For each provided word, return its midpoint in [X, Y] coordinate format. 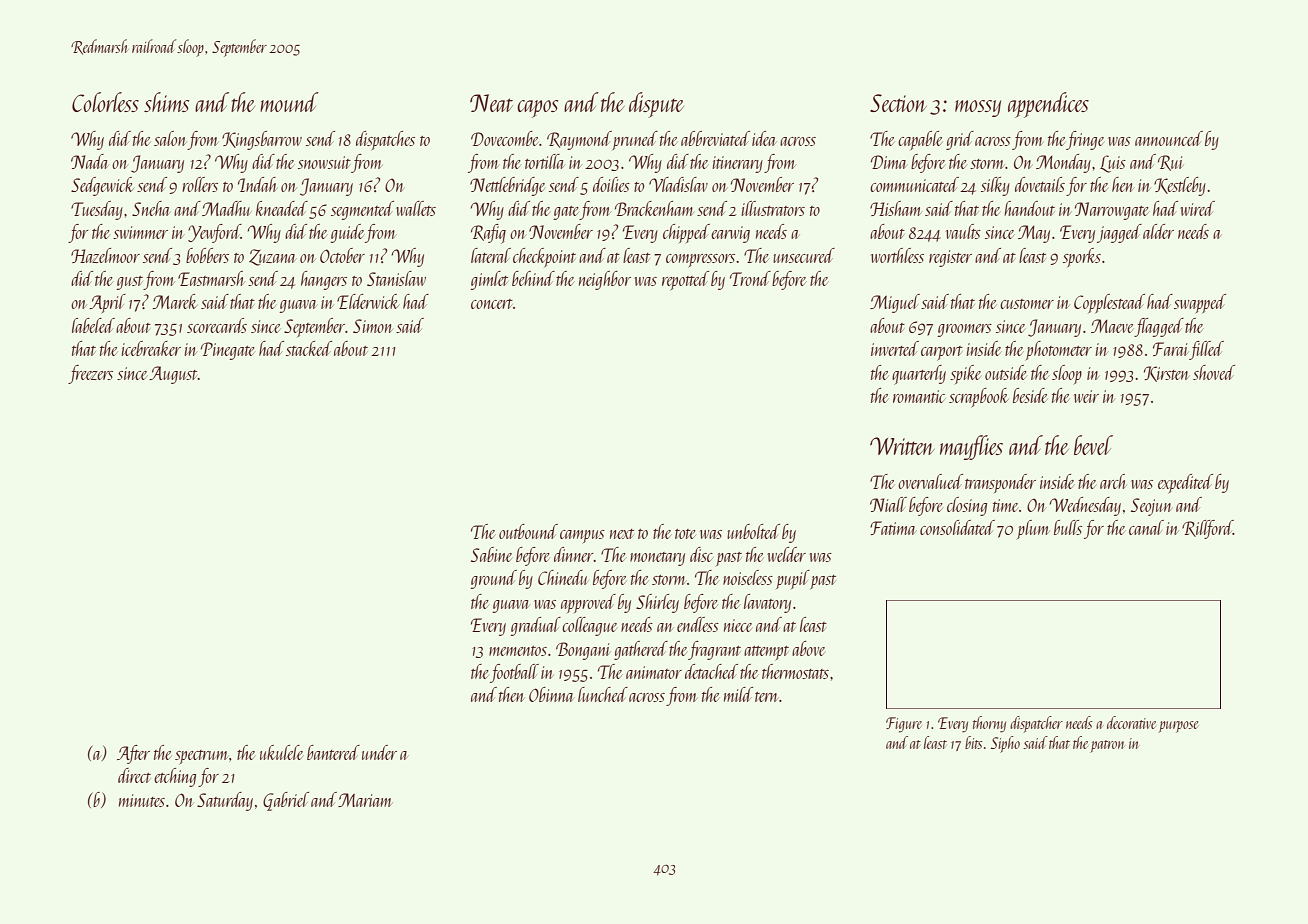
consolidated [957, 527]
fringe [1085, 140]
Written [902, 446]
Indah [257, 184]
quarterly [919, 375]
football [514, 673]
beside [1030, 395]
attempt [766, 653]
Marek [175, 301]
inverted [895, 348]
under [379, 752]
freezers [90, 374]
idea [764, 138]
